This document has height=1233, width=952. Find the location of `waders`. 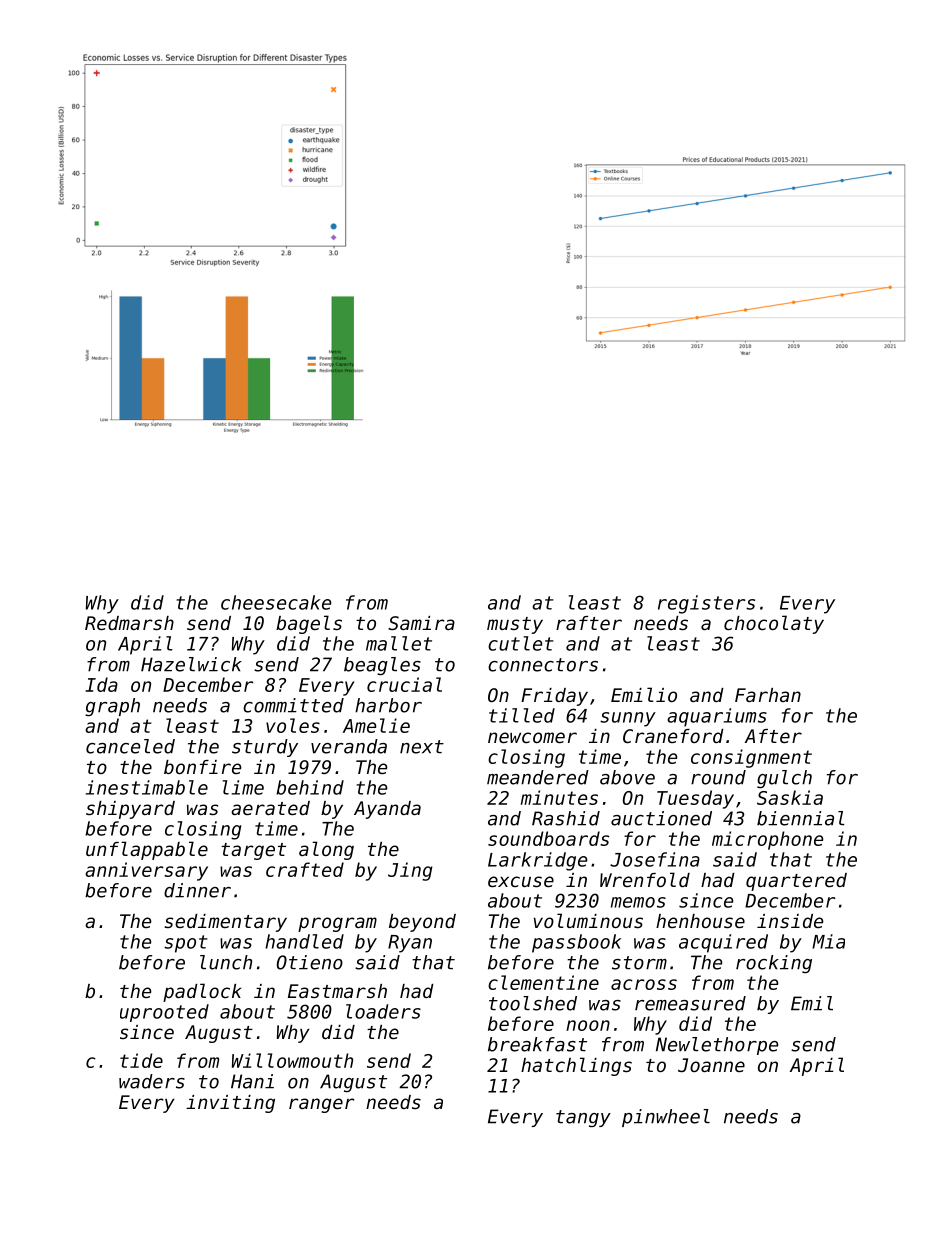

waders is located at coordinates (152, 1081).
